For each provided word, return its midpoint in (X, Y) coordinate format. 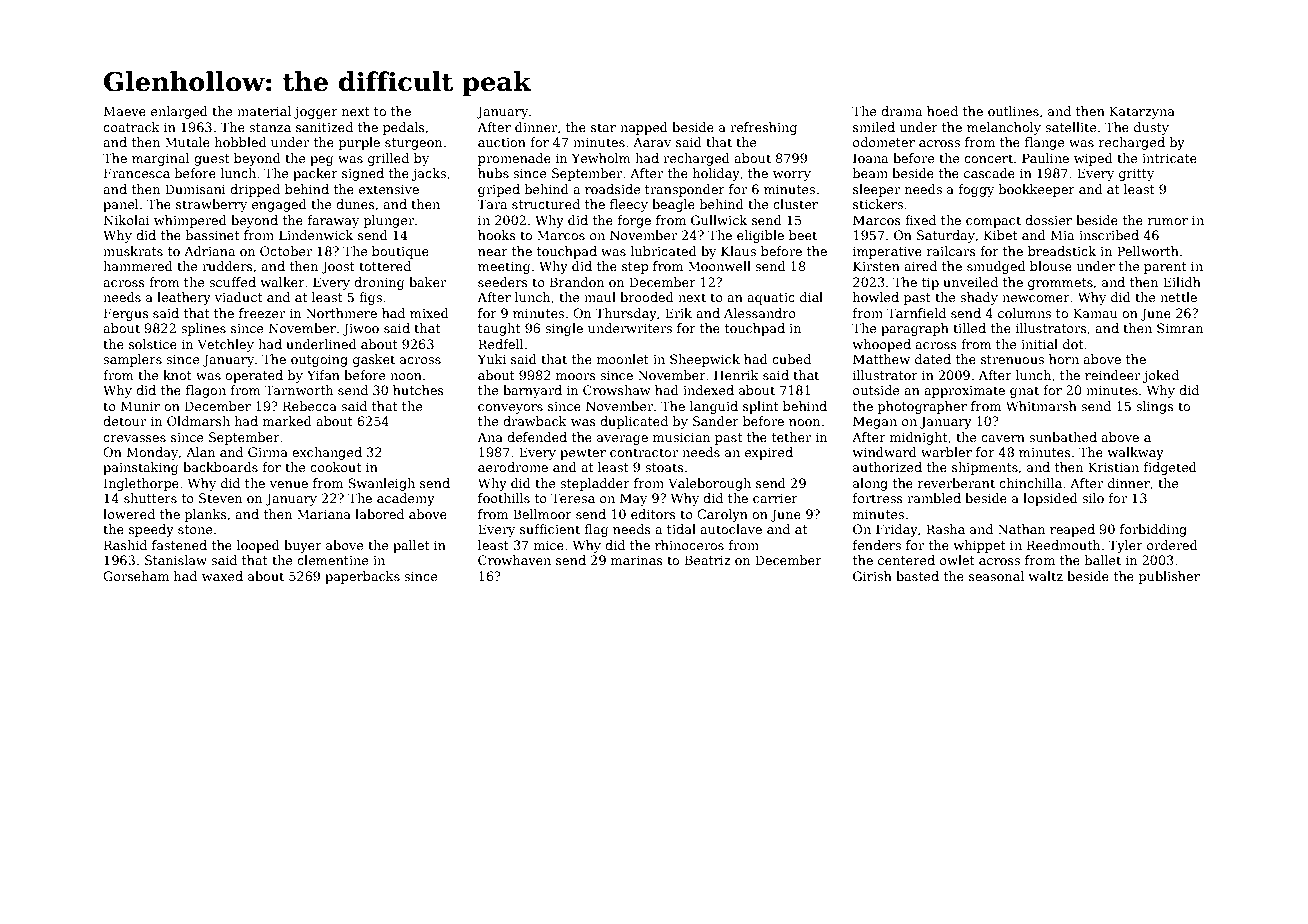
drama (901, 111)
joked (1161, 376)
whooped (881, 345)
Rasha (945, 529)
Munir (140, 406)
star (603, 127)
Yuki (492, 359)
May (633, 499)
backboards (220, 467)
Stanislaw (176, 560)
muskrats (133, 251)
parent (1165, 268)
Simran (1180, 328)
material (264, 111)
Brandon (577, 282)
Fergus (126, 314)
